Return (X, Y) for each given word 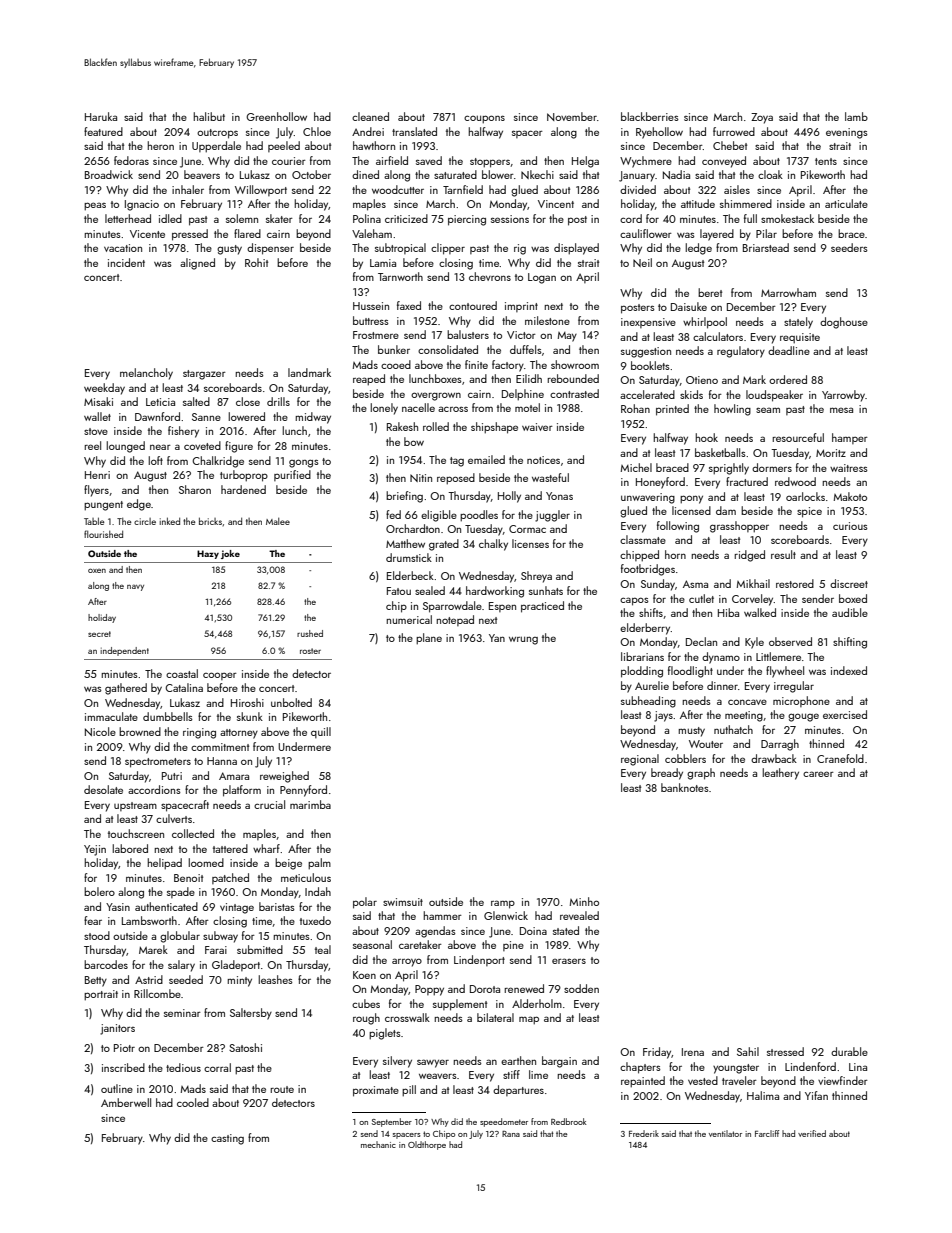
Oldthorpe (427, 1145)
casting (227, 1139)
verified (812, 1133)
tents (826, 161)
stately (798, 323)
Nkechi (537, 174)
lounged (125, 447)
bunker (394, 349)
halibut (209, 116)
